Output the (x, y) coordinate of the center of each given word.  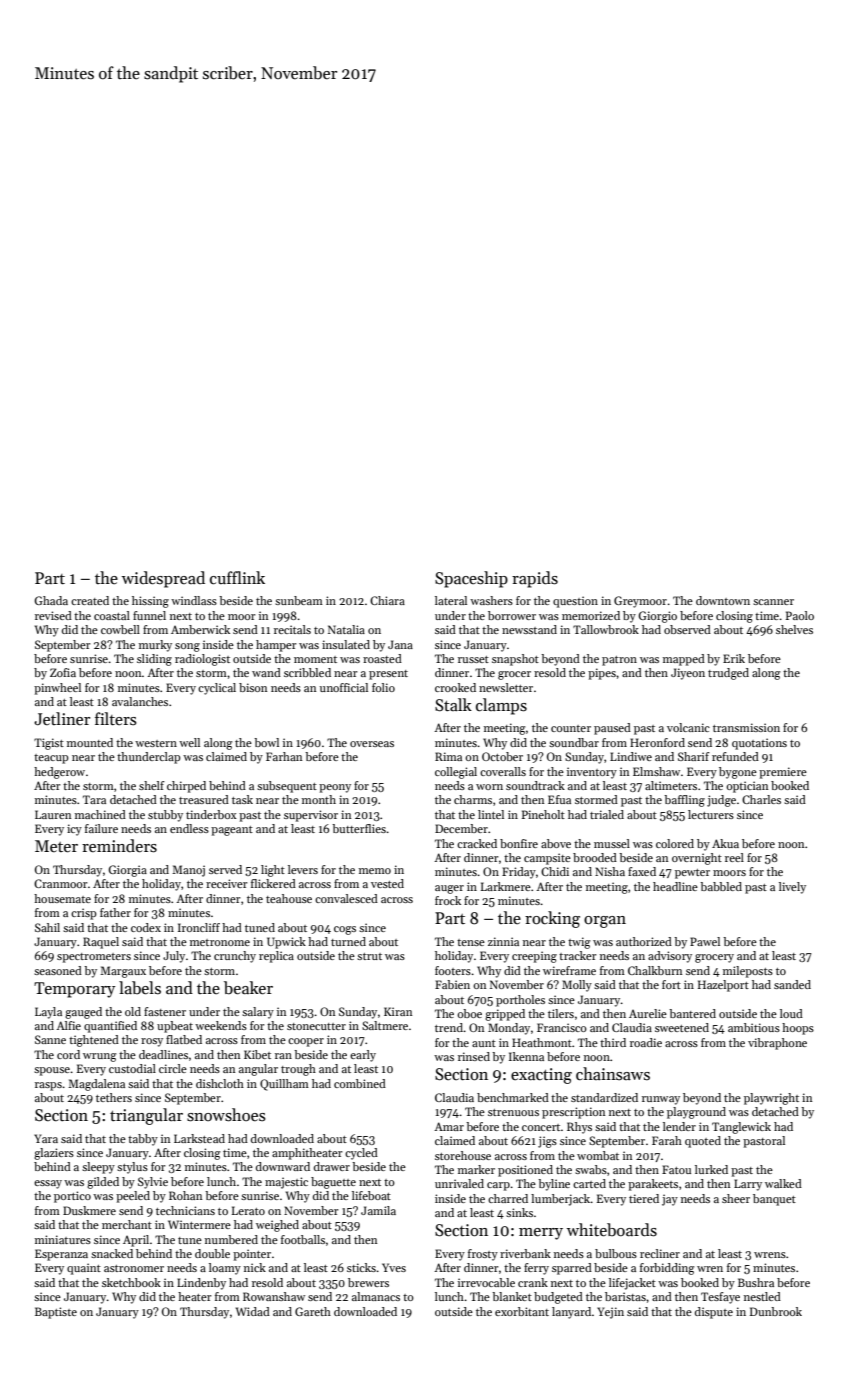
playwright (771, 1099)
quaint (84, 1269)
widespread (163, 579)
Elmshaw (656, 771)
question (575, 602)
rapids (535, 579)
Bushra (756, 1282)
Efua (559, 799)
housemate (62, 898)
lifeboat (371, 1195)
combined (360, 1083)
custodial (132, 1068)
